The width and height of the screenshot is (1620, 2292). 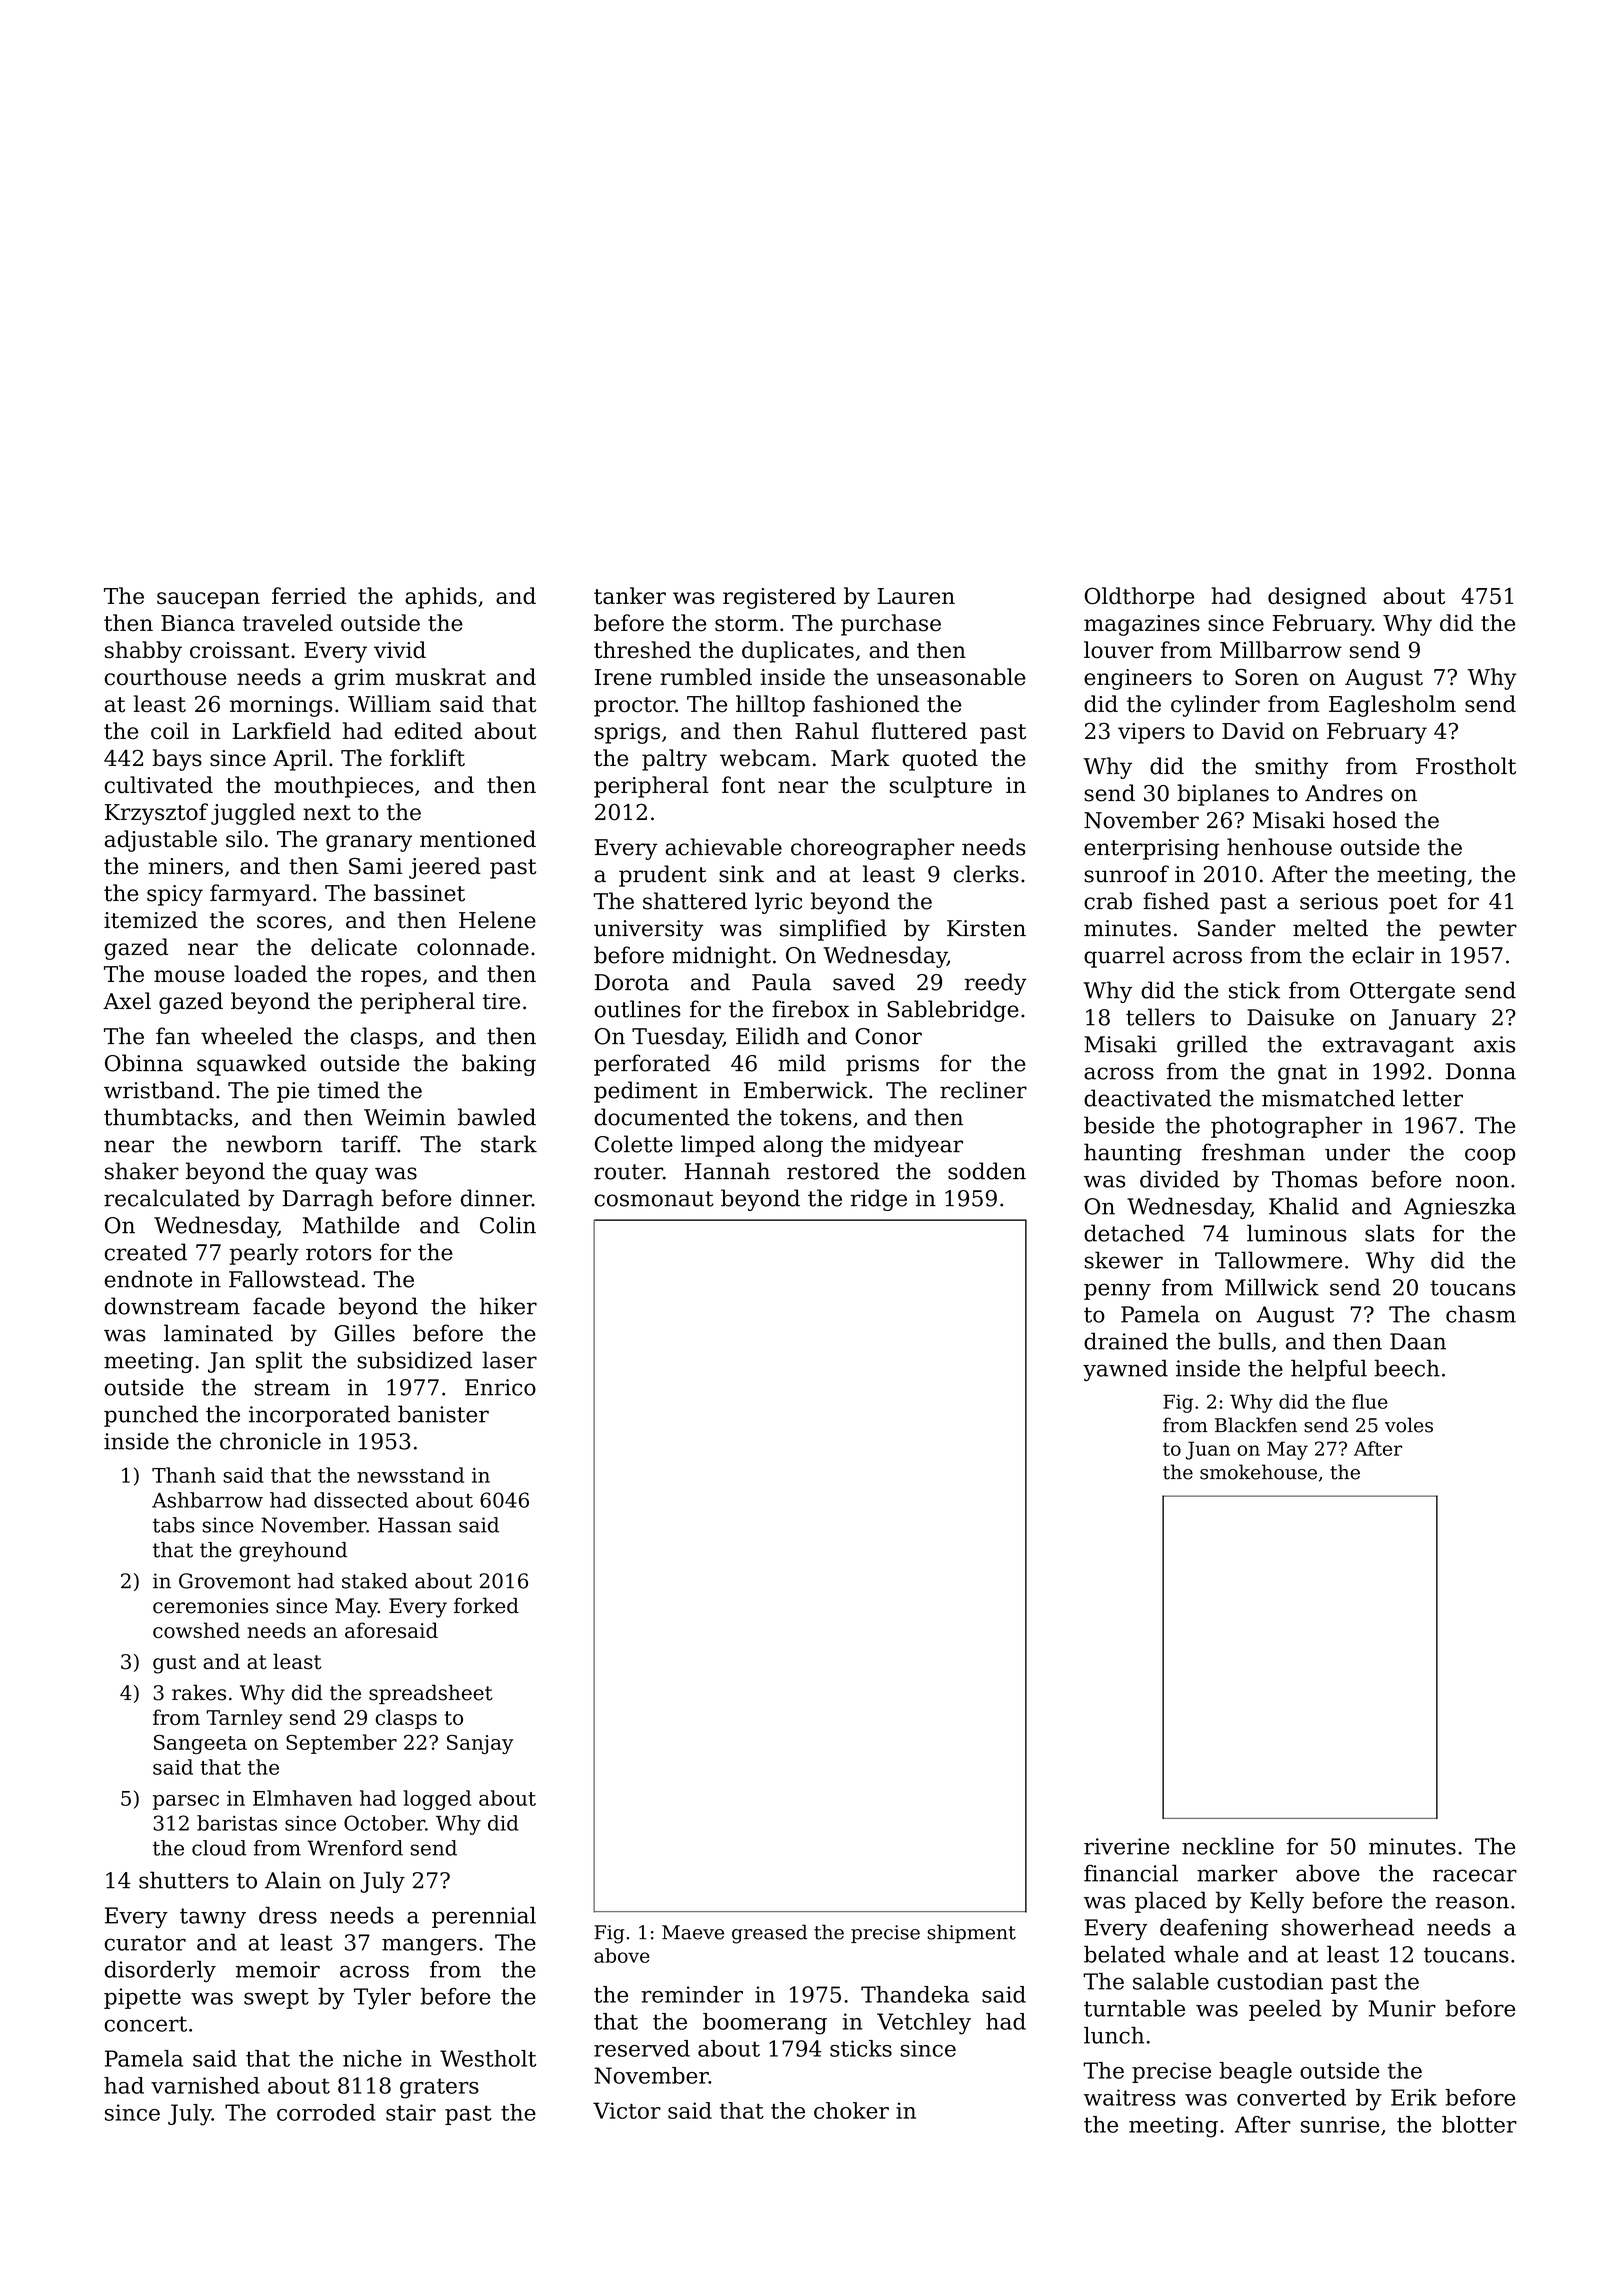 What do you see at coordinates (769, 1934) in the screenshot?
I see `greased` at bounding box center [769, 1934].
